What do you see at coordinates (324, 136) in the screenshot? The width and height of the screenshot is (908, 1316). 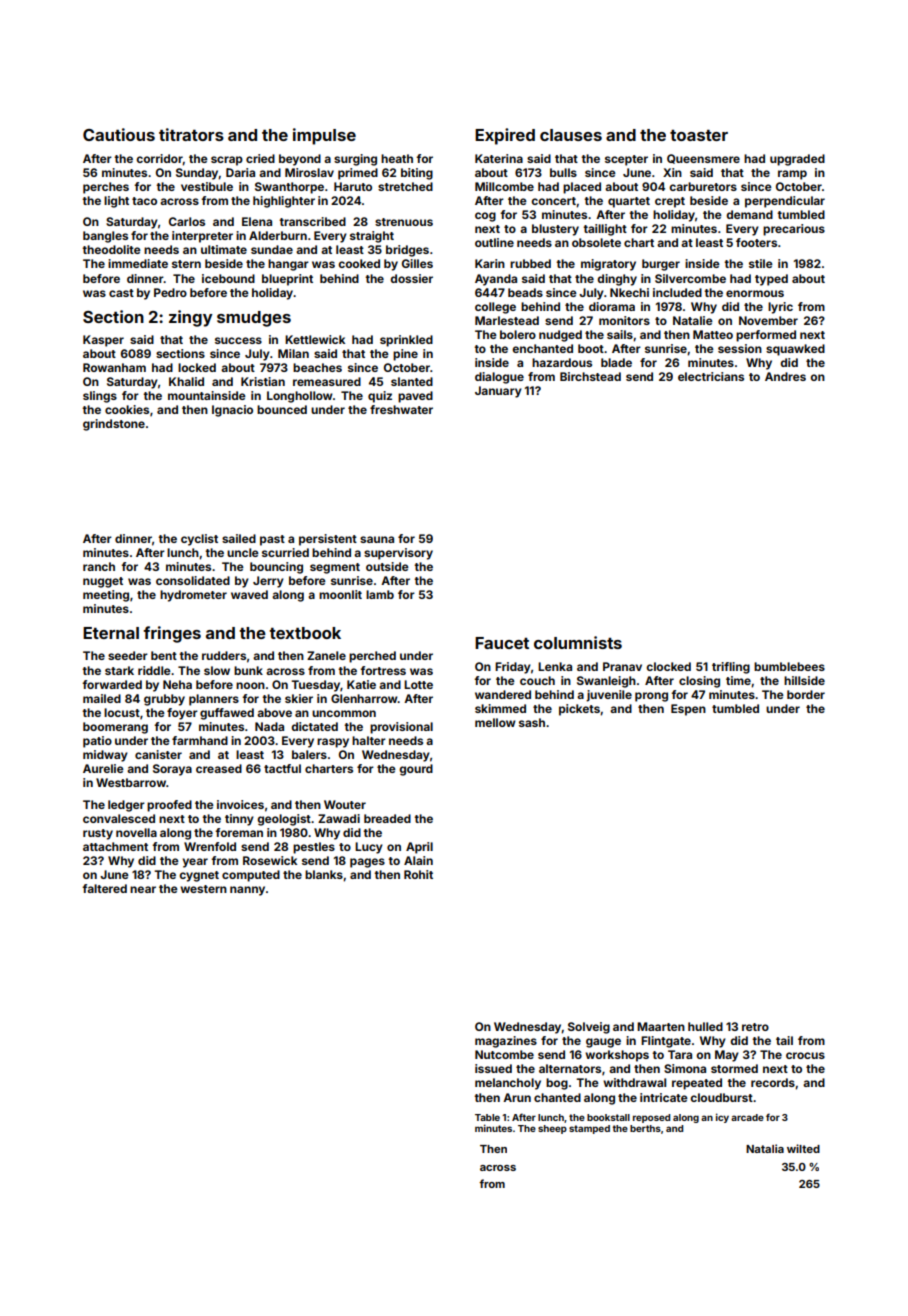 I see `impulse` at bounding box center [324, 136].
